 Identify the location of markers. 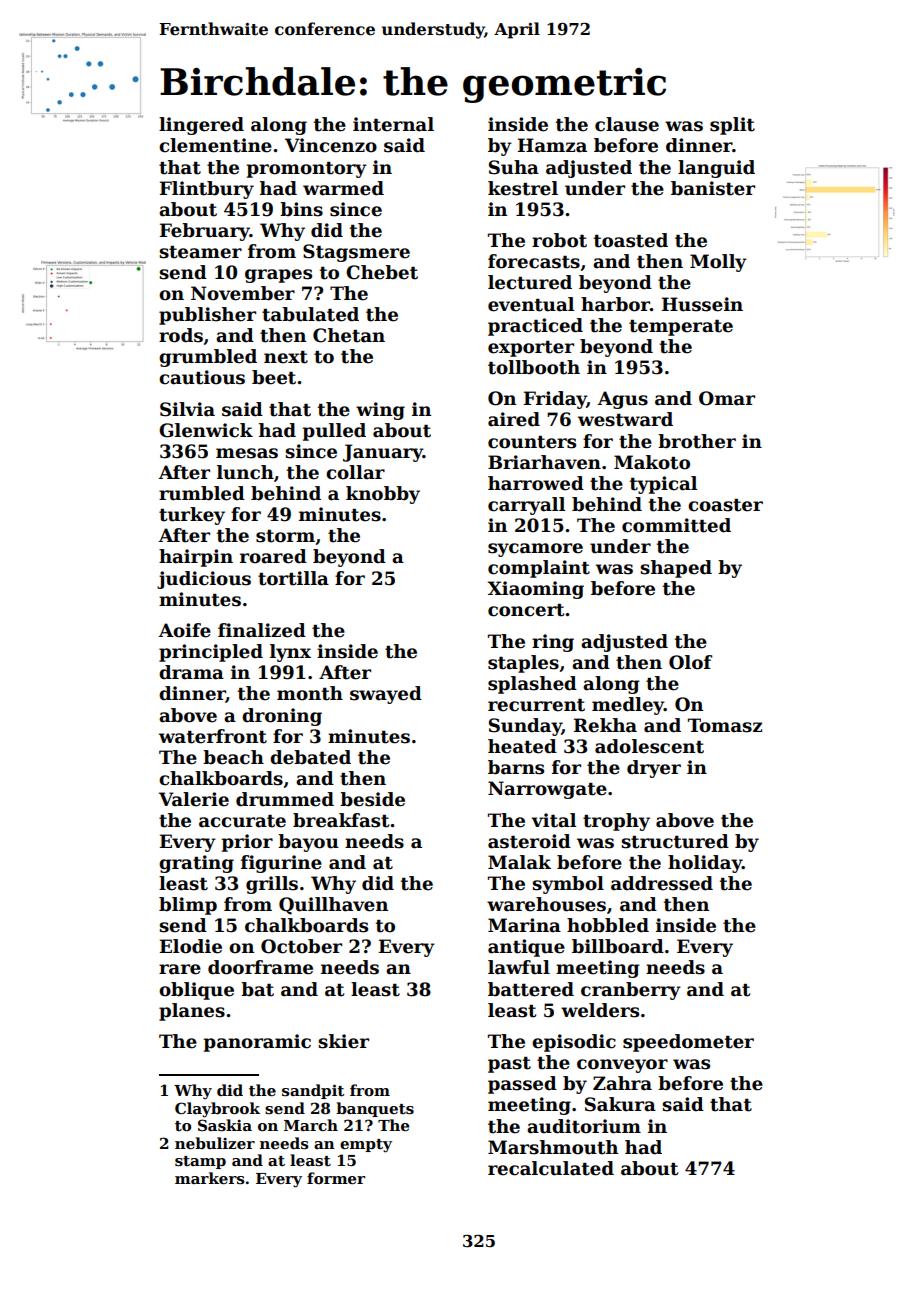
(210, 1178).
